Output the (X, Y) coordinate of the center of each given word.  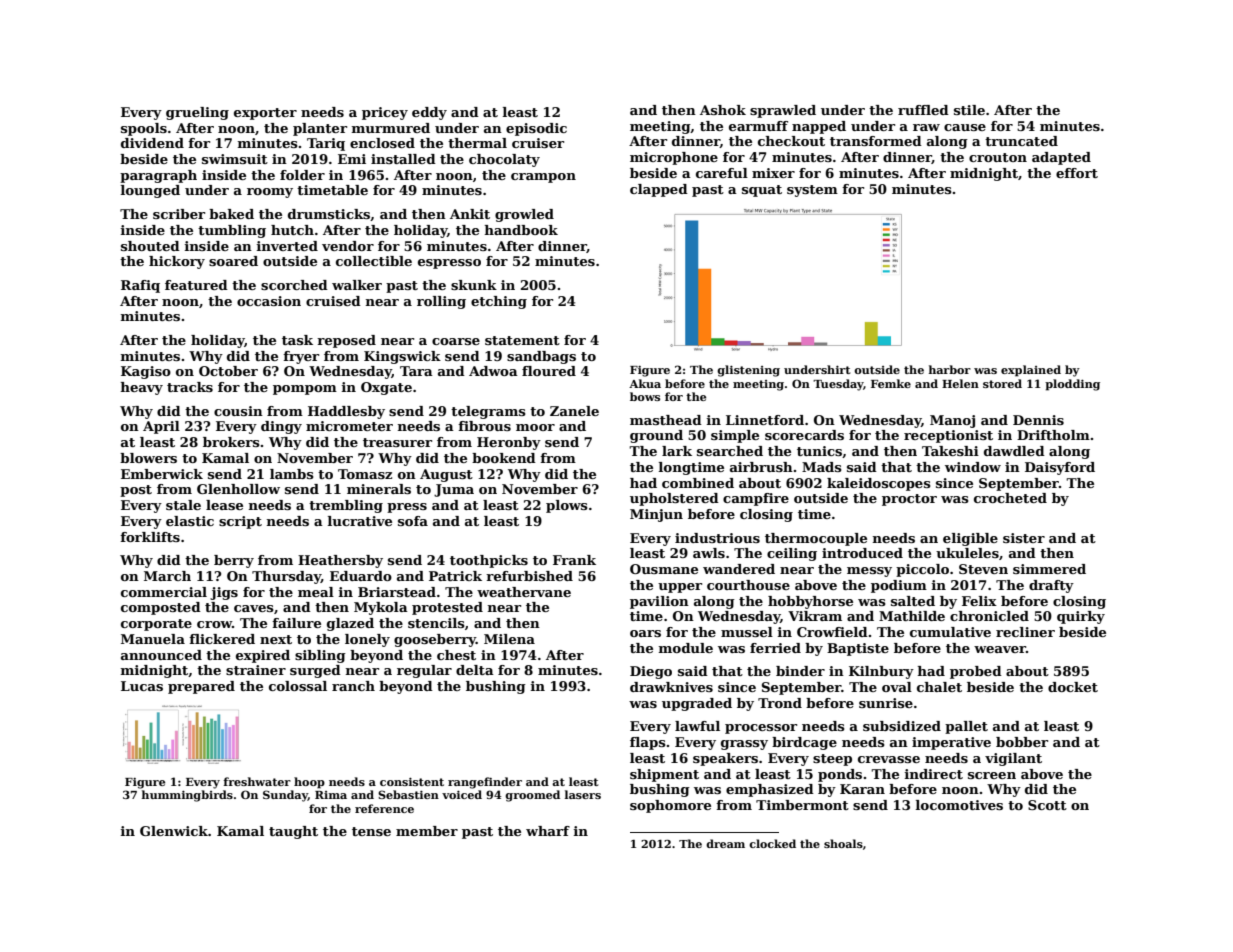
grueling (197, 113)
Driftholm (1053, 435)
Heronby (509, 443)
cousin (238, 411)
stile (969, 110)
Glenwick (174, 831)
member (427, 831)
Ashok (723, 110)
